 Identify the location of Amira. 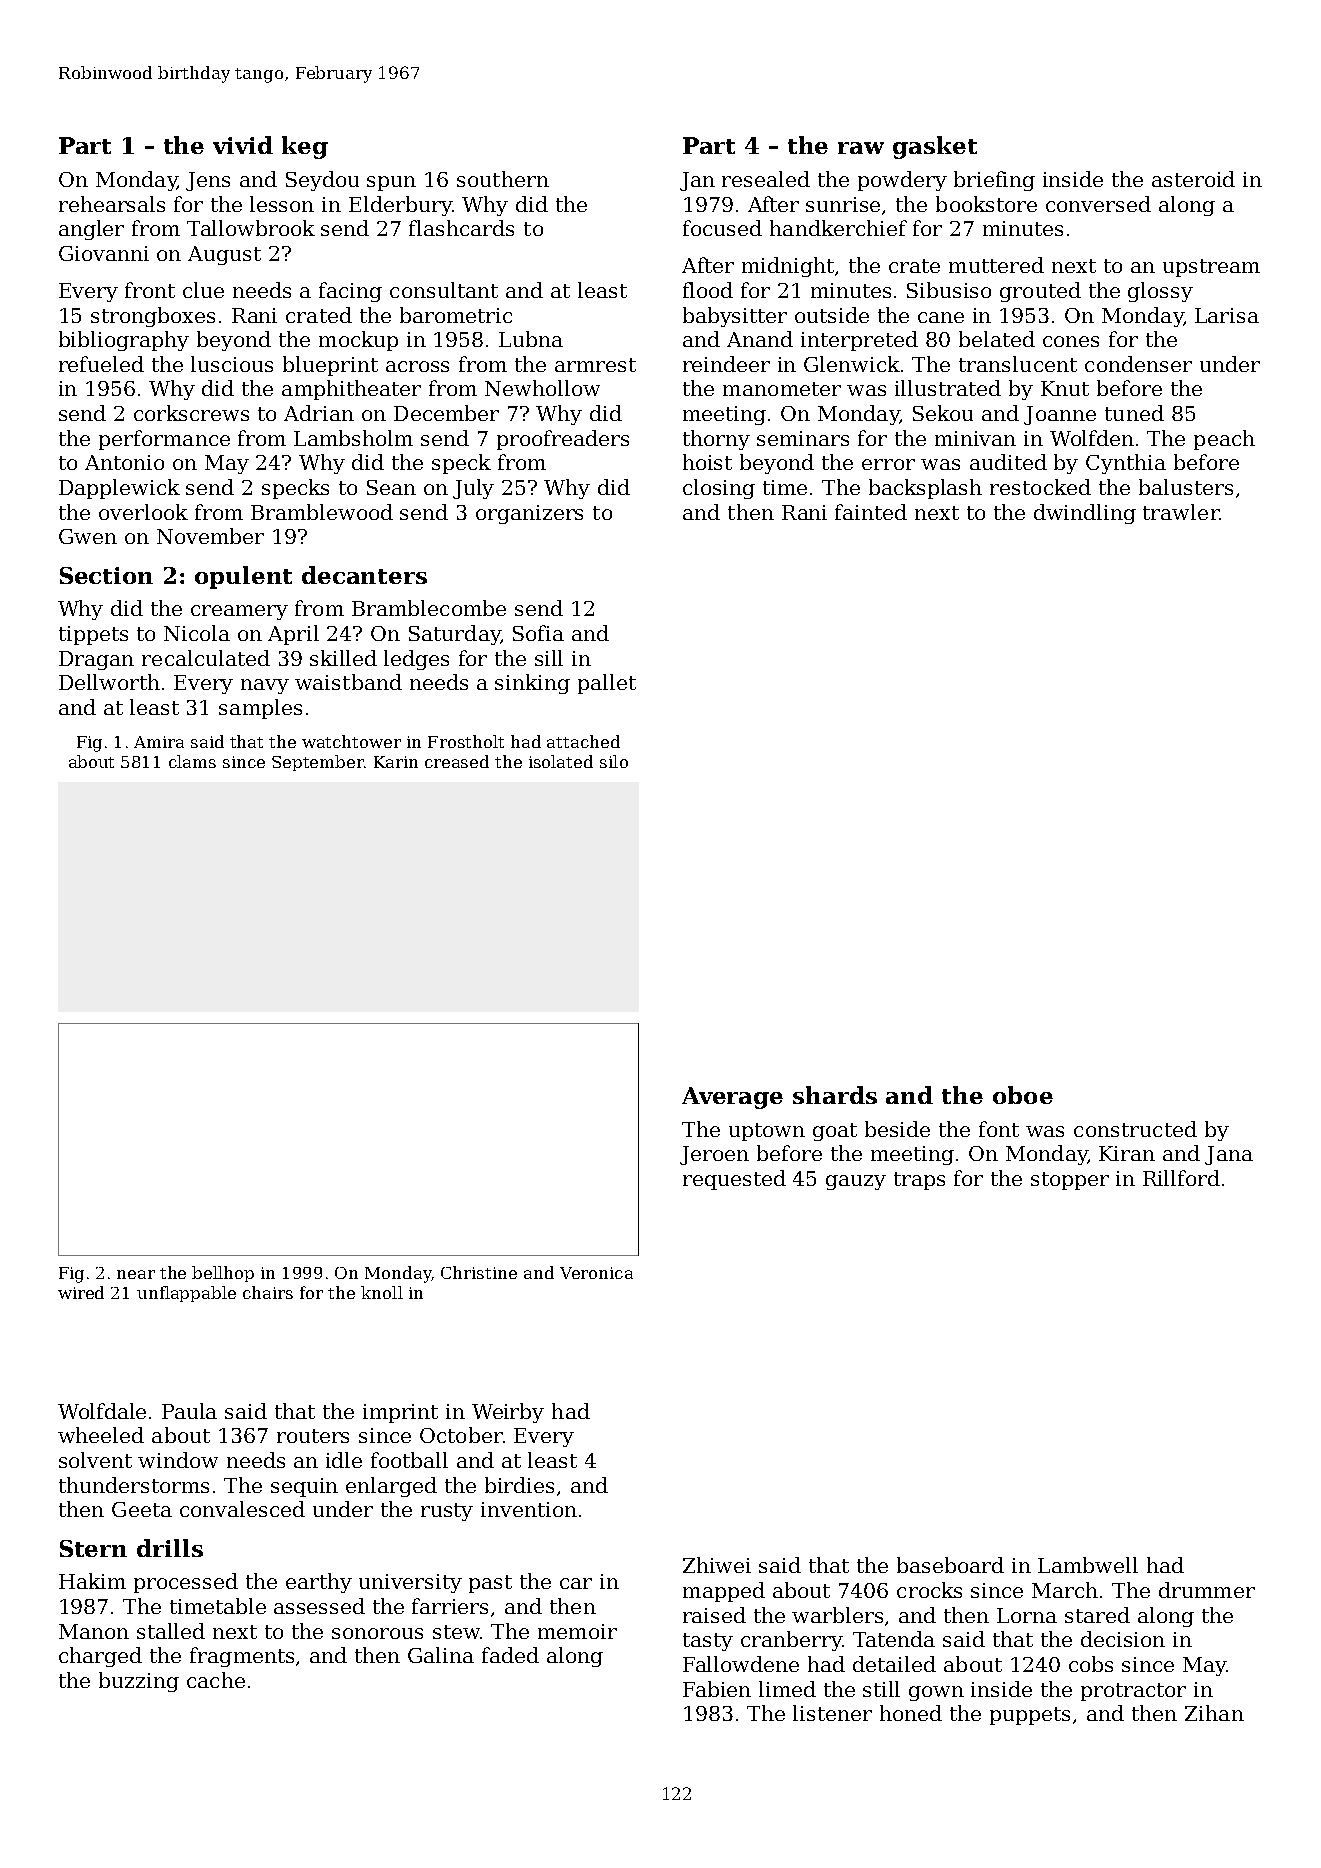
(159, 742).
